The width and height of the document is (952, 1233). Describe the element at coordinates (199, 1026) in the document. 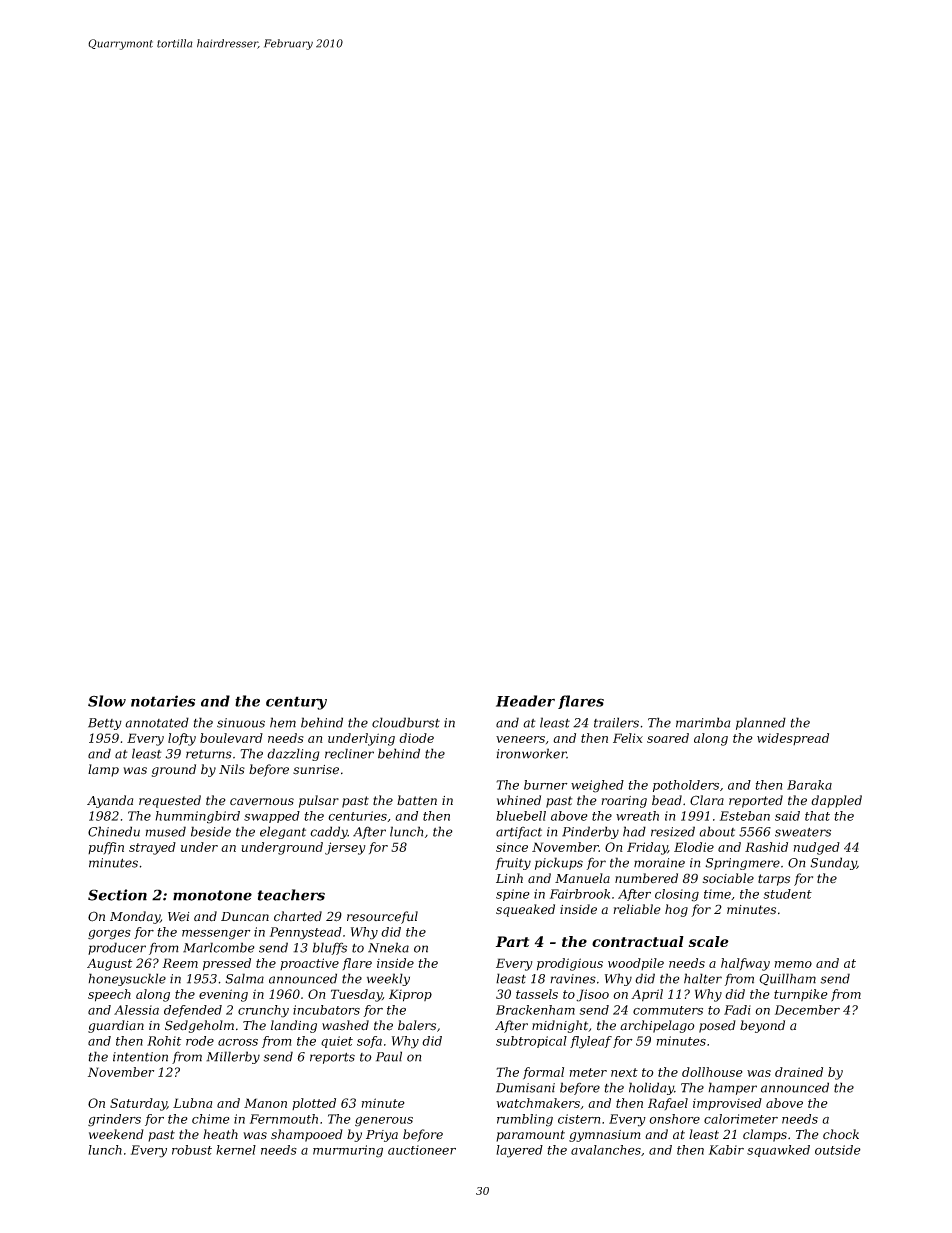

I see `Sedgeholm` at that location.
